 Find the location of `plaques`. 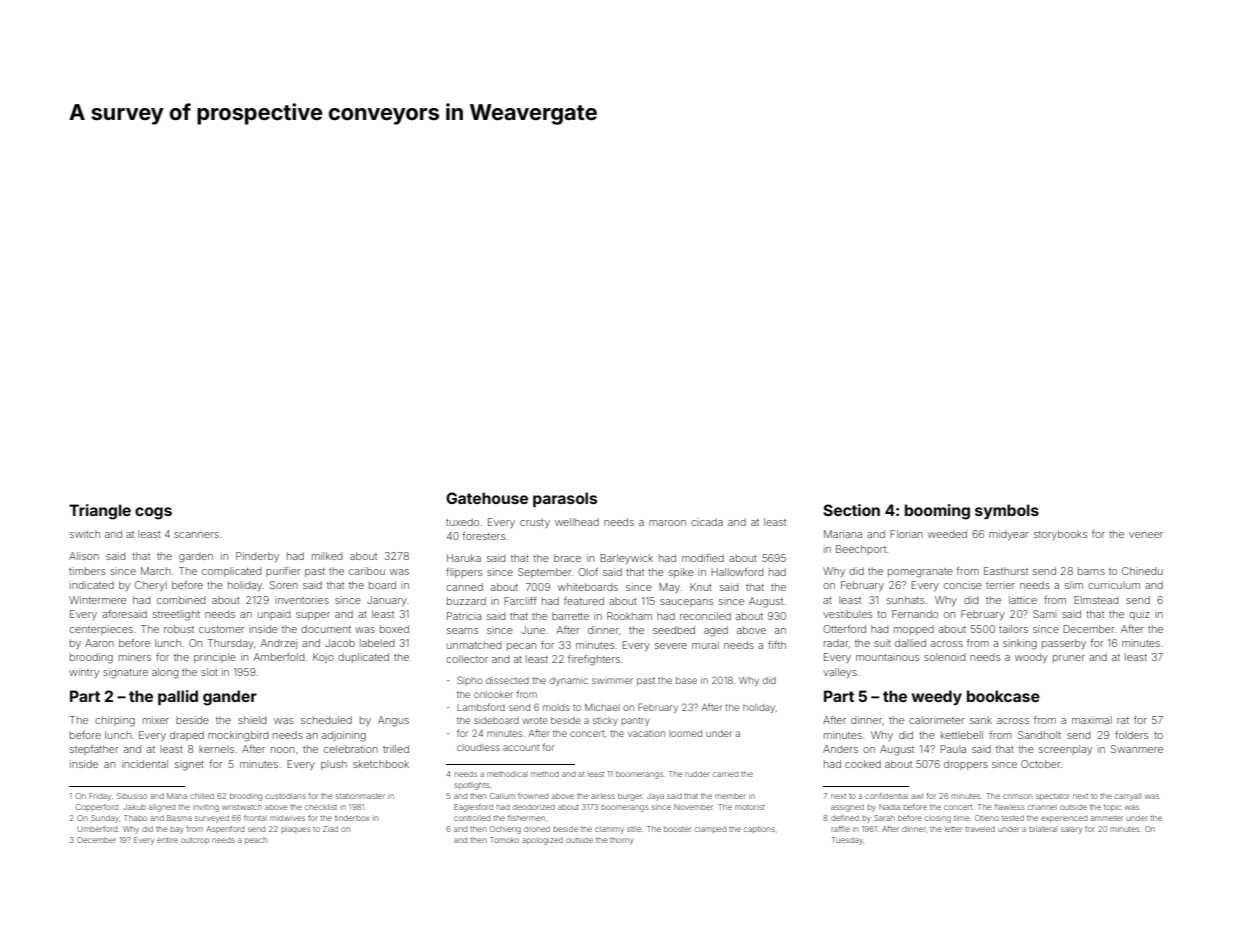

plaques is located at coordinates (296, 829).
